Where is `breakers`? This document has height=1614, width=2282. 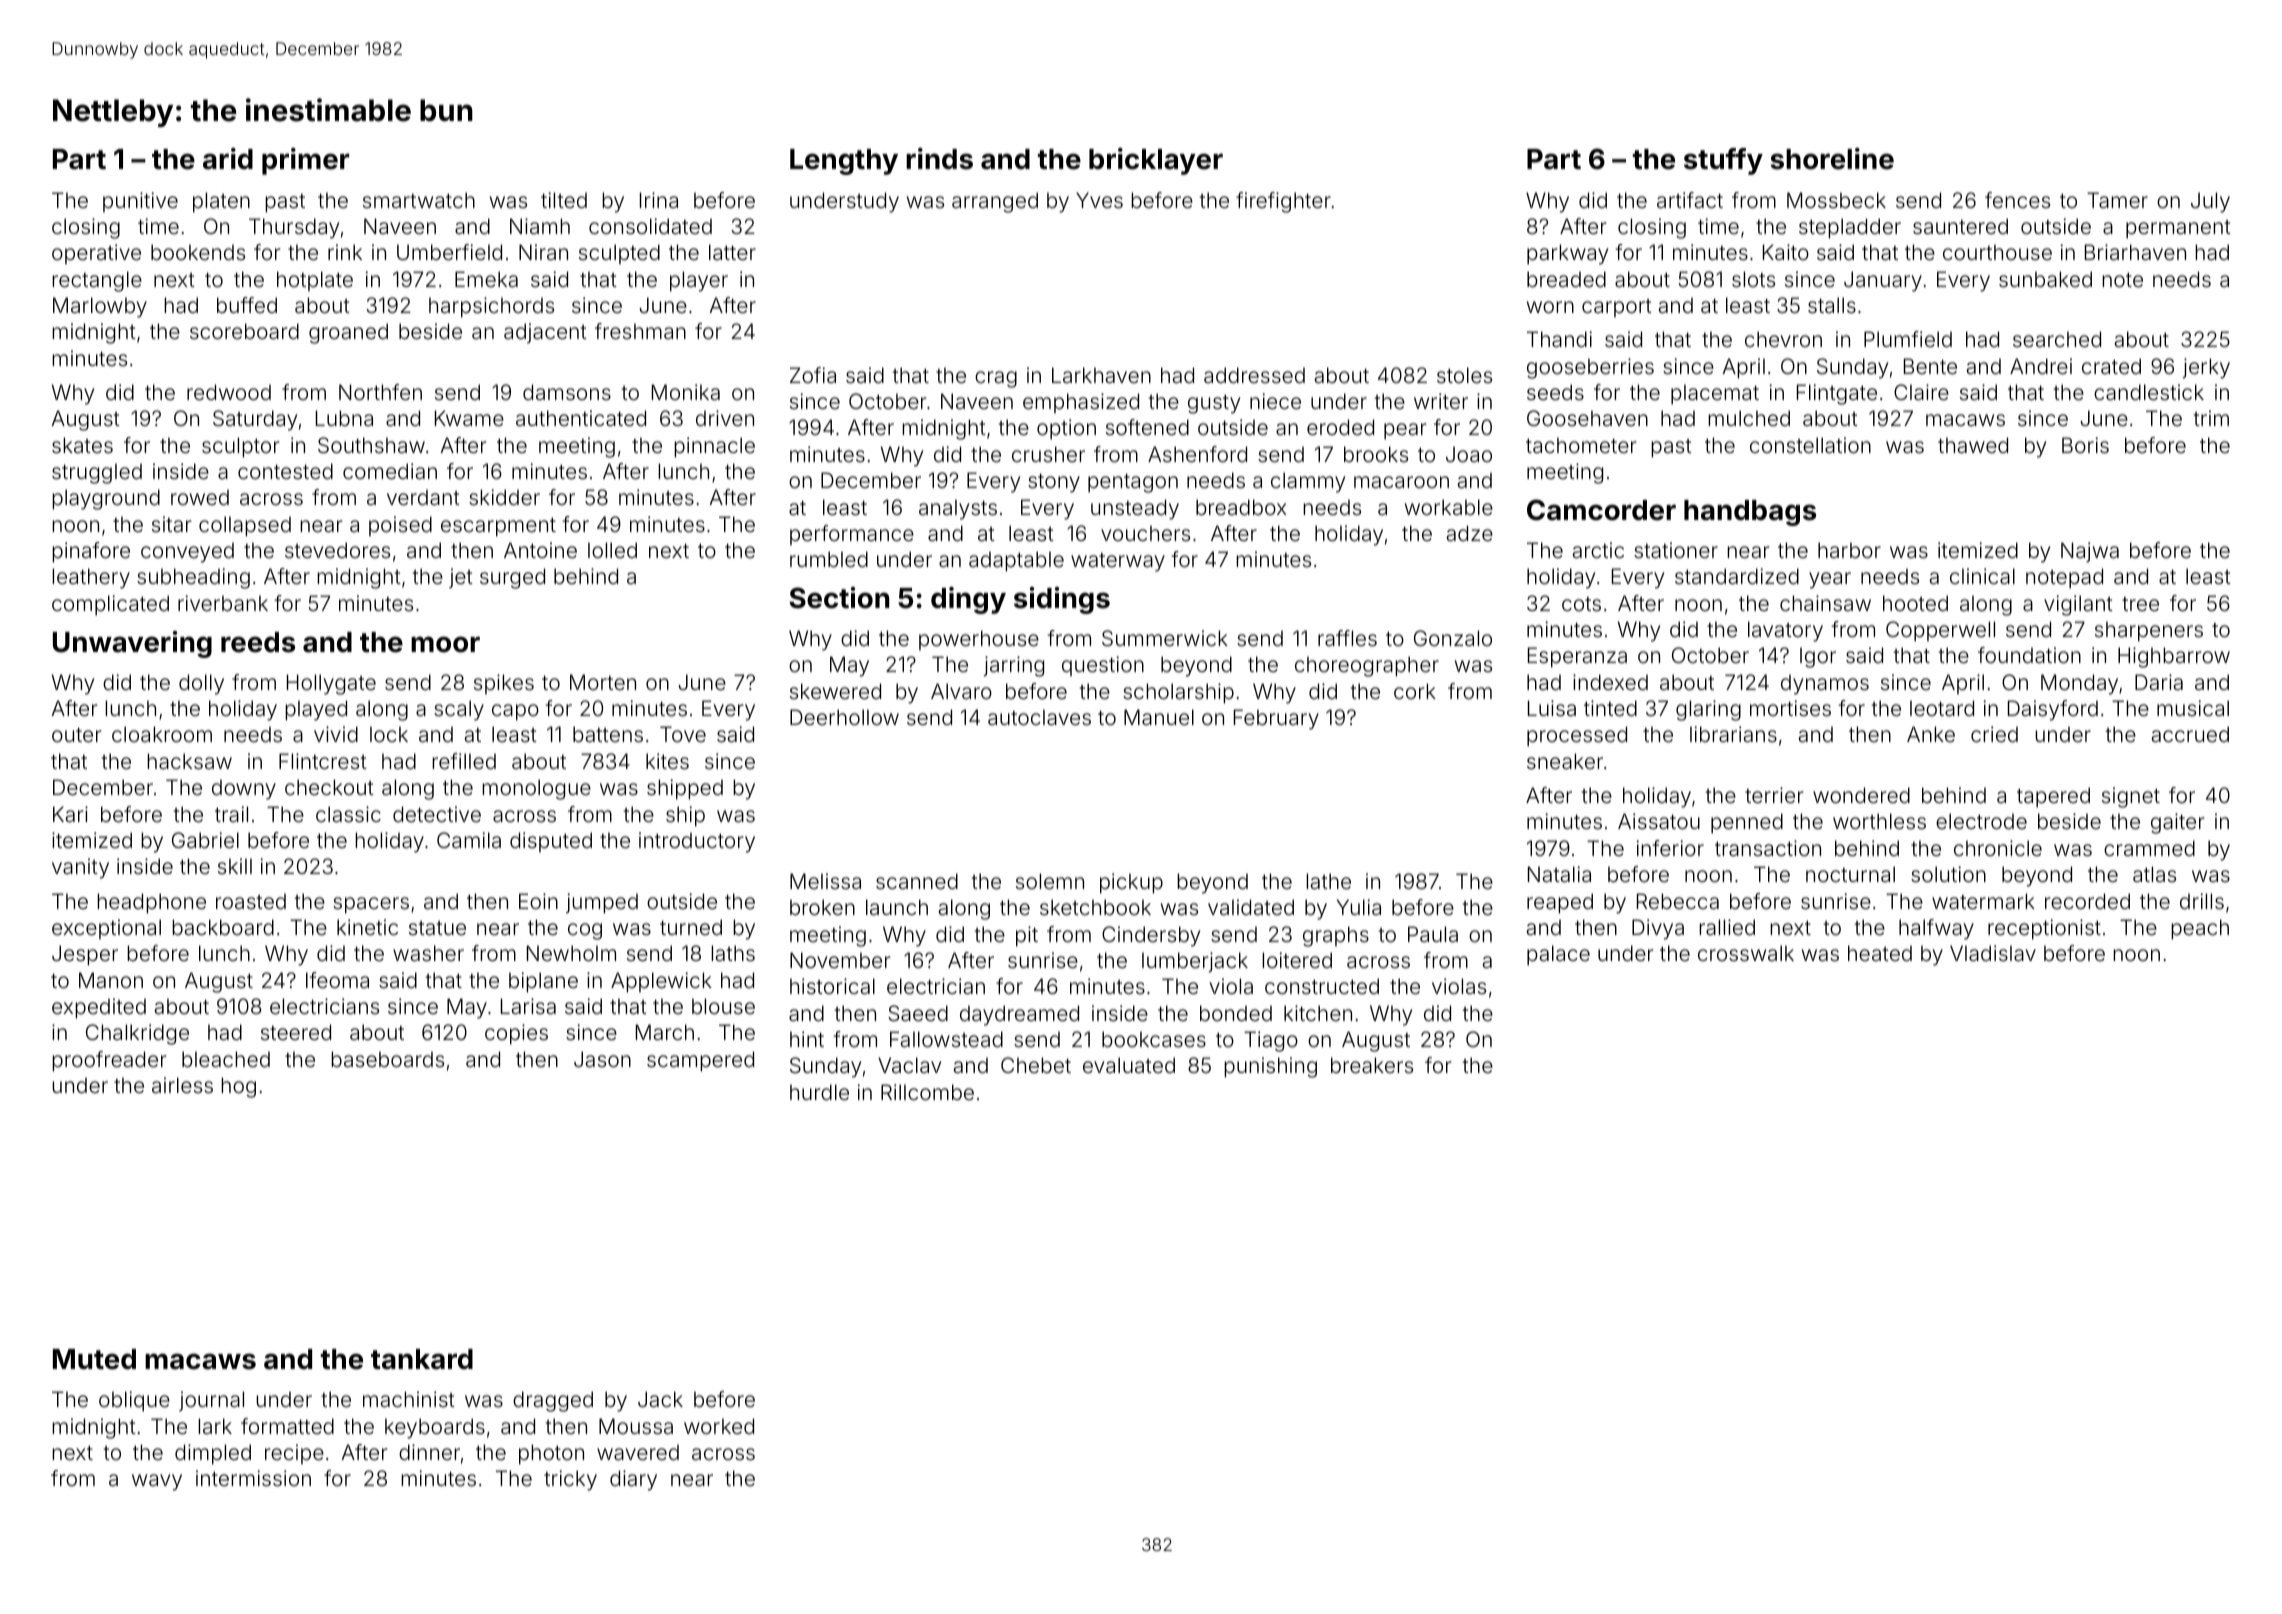
breakers is located at coordinates (1372, 1065).
